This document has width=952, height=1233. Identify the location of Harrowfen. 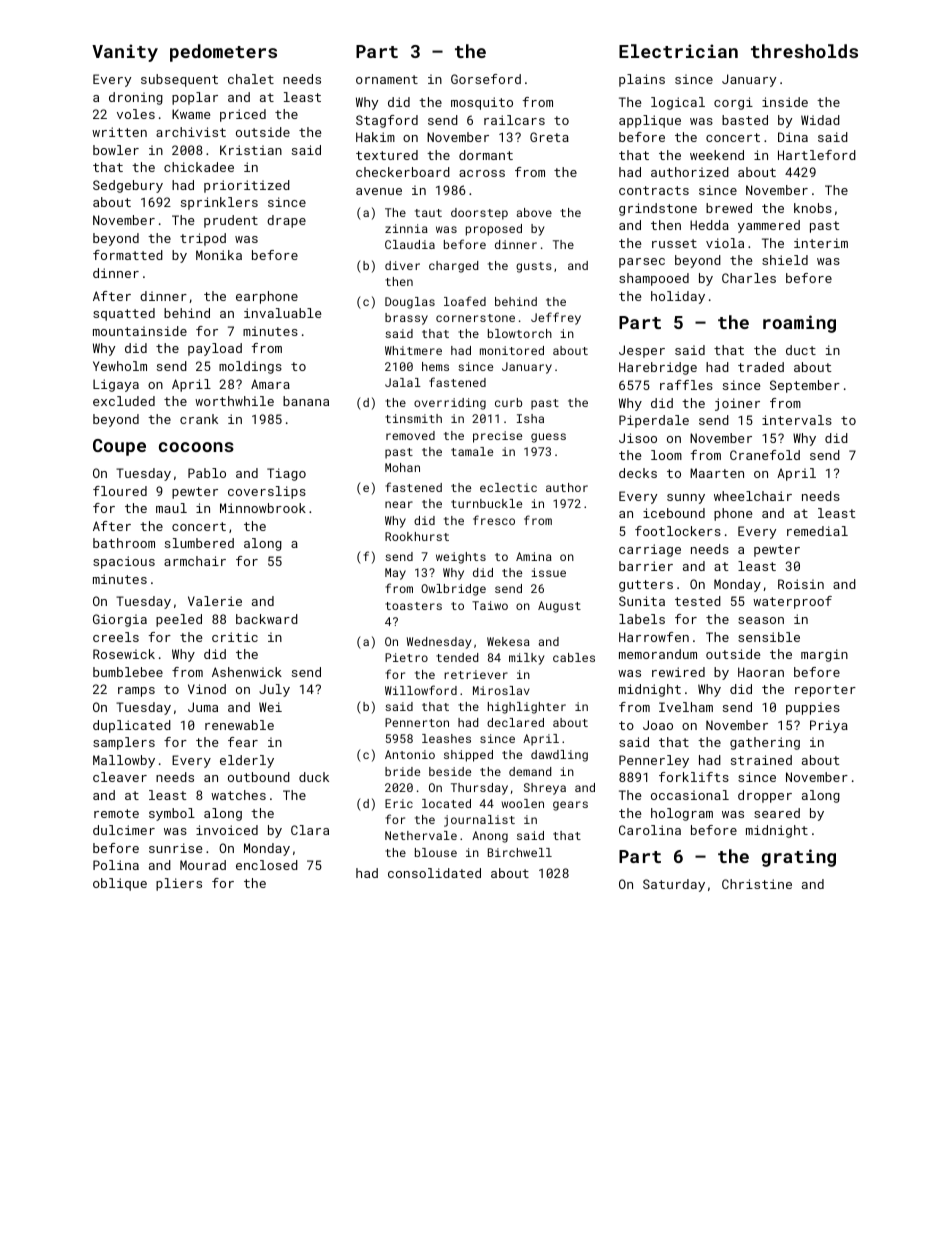
(654, 637).
